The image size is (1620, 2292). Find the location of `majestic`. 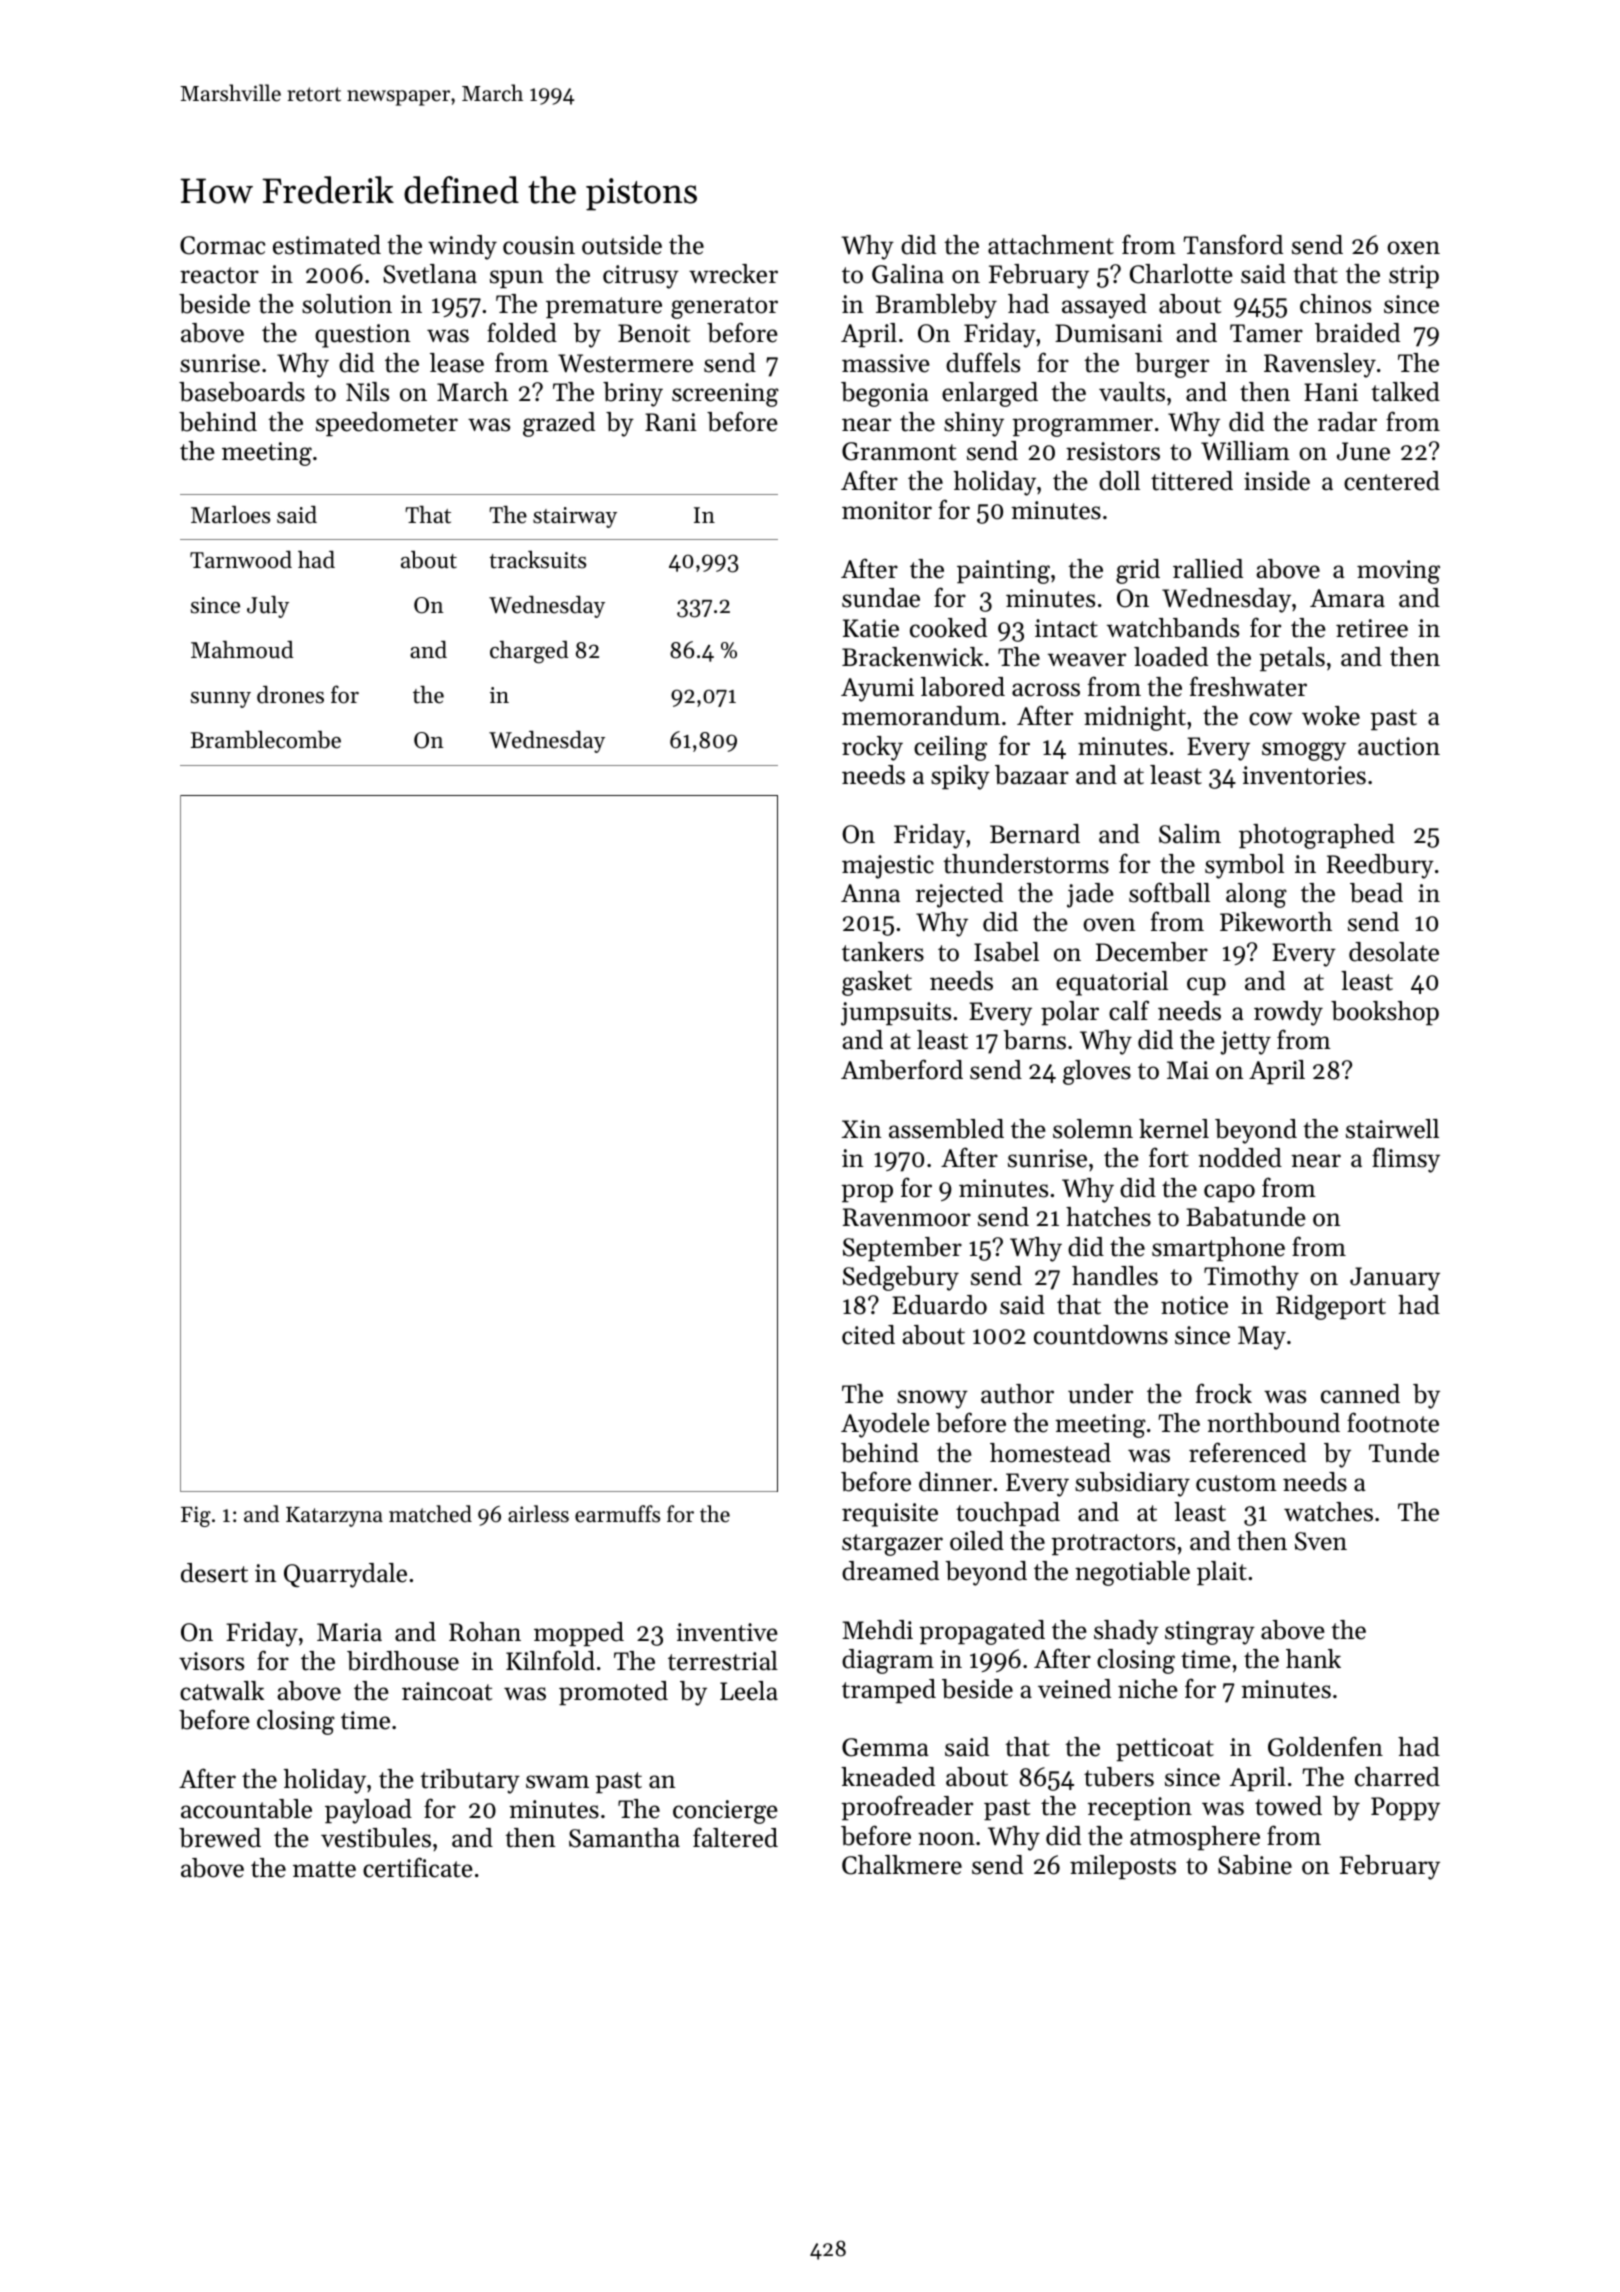

majestic is located at coordinates (888, 867).
